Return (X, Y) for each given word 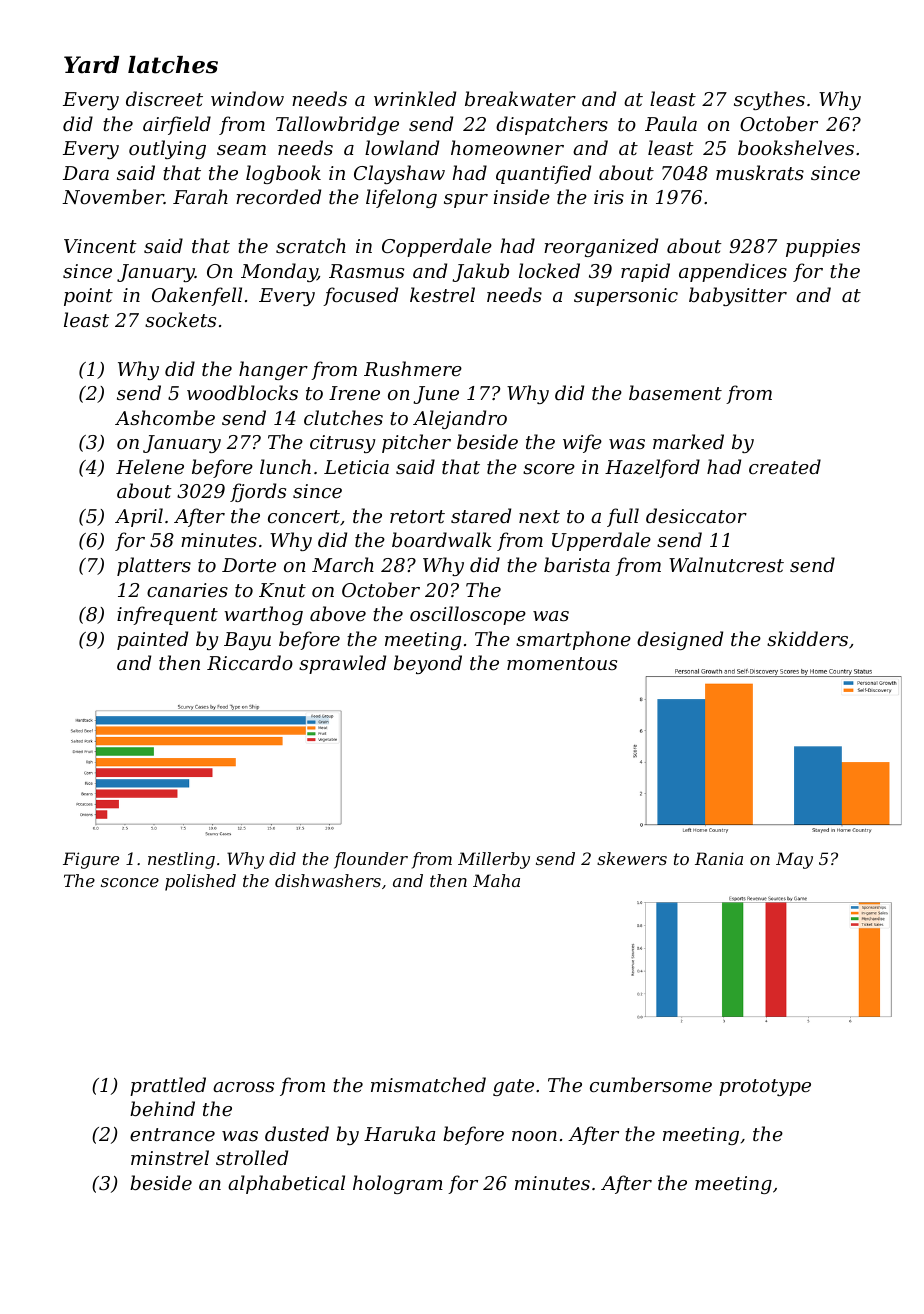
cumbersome (651, 1084)
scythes (769, 100)
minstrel (170, 1157)
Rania (719, 858)
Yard (91, 65)
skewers (632, 858)
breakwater (520, 98)
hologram (398, 1184)
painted (152, 640)
